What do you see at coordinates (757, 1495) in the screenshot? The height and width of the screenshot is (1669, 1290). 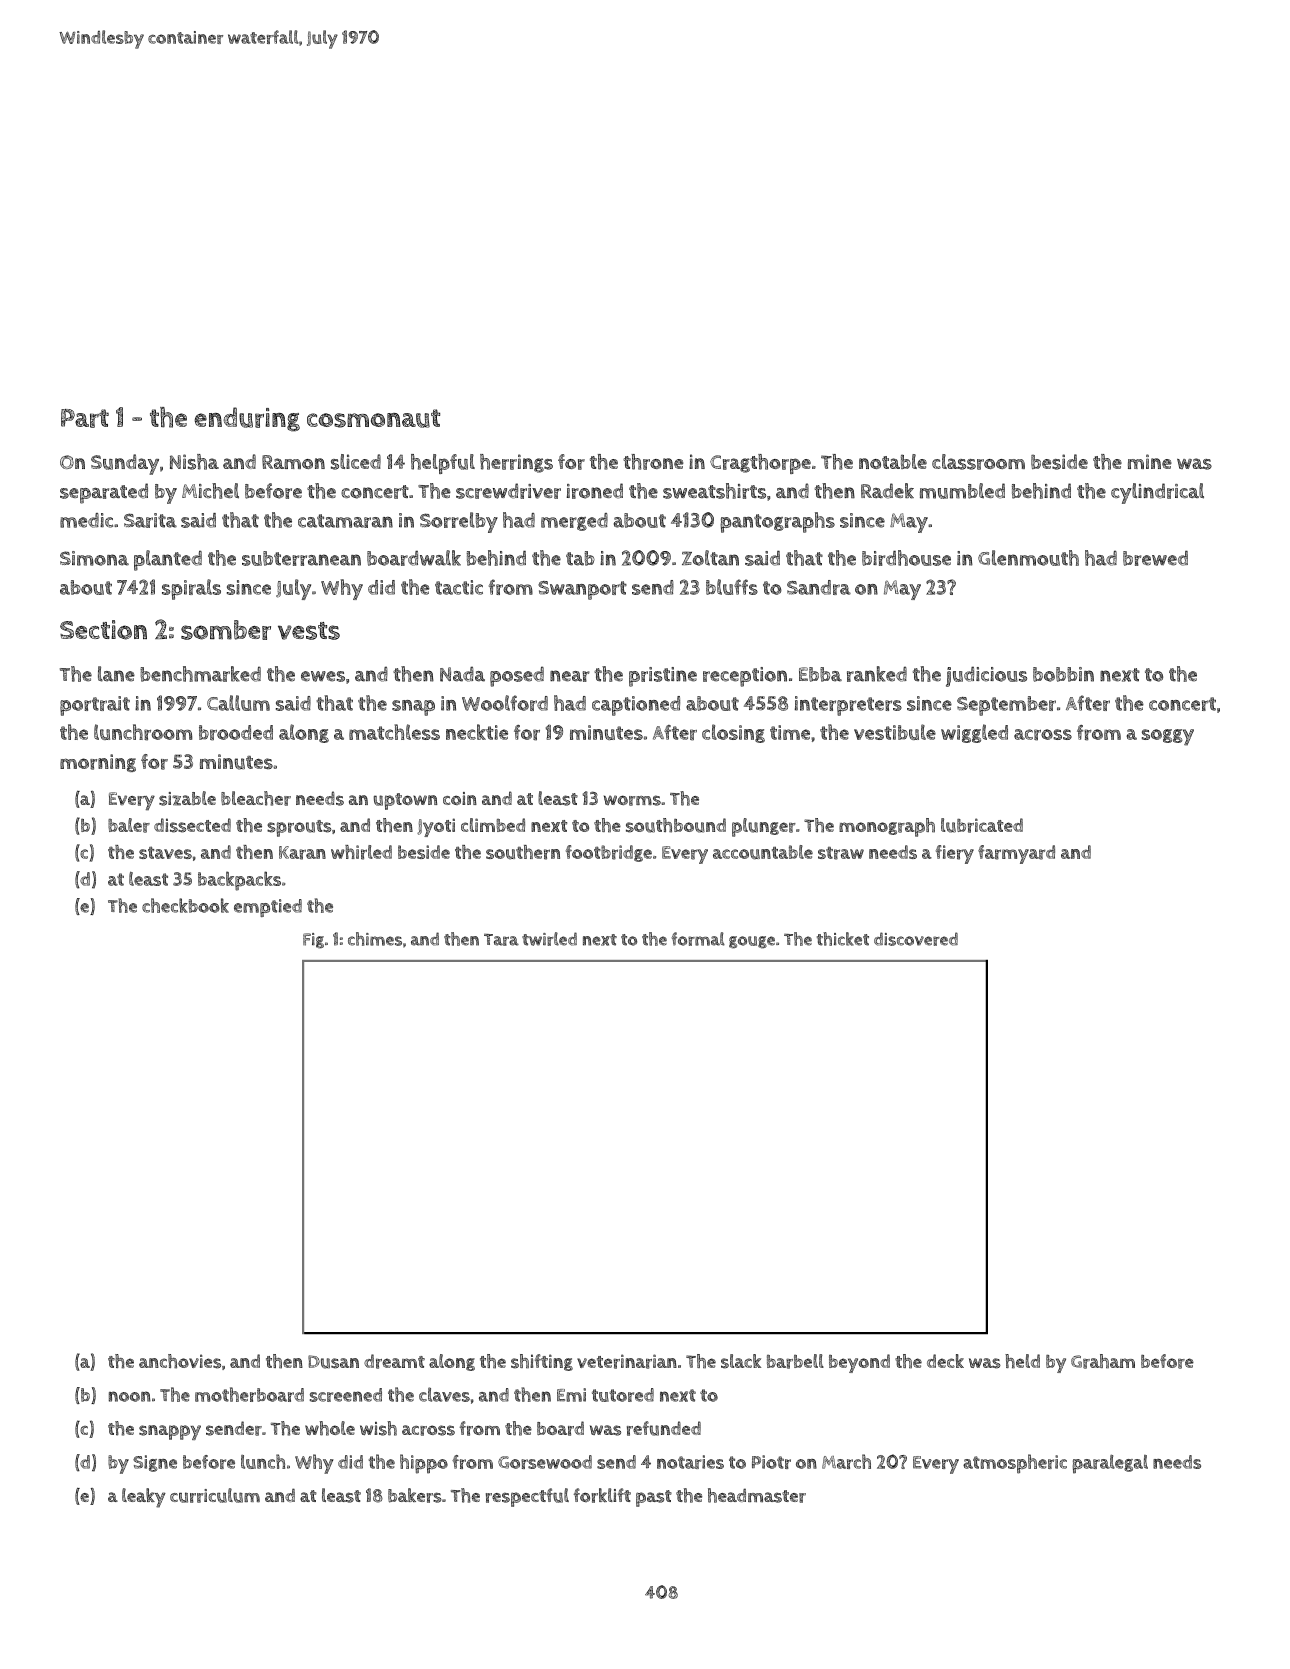 I see `headmaster` at bounding box center [757, 1495].
